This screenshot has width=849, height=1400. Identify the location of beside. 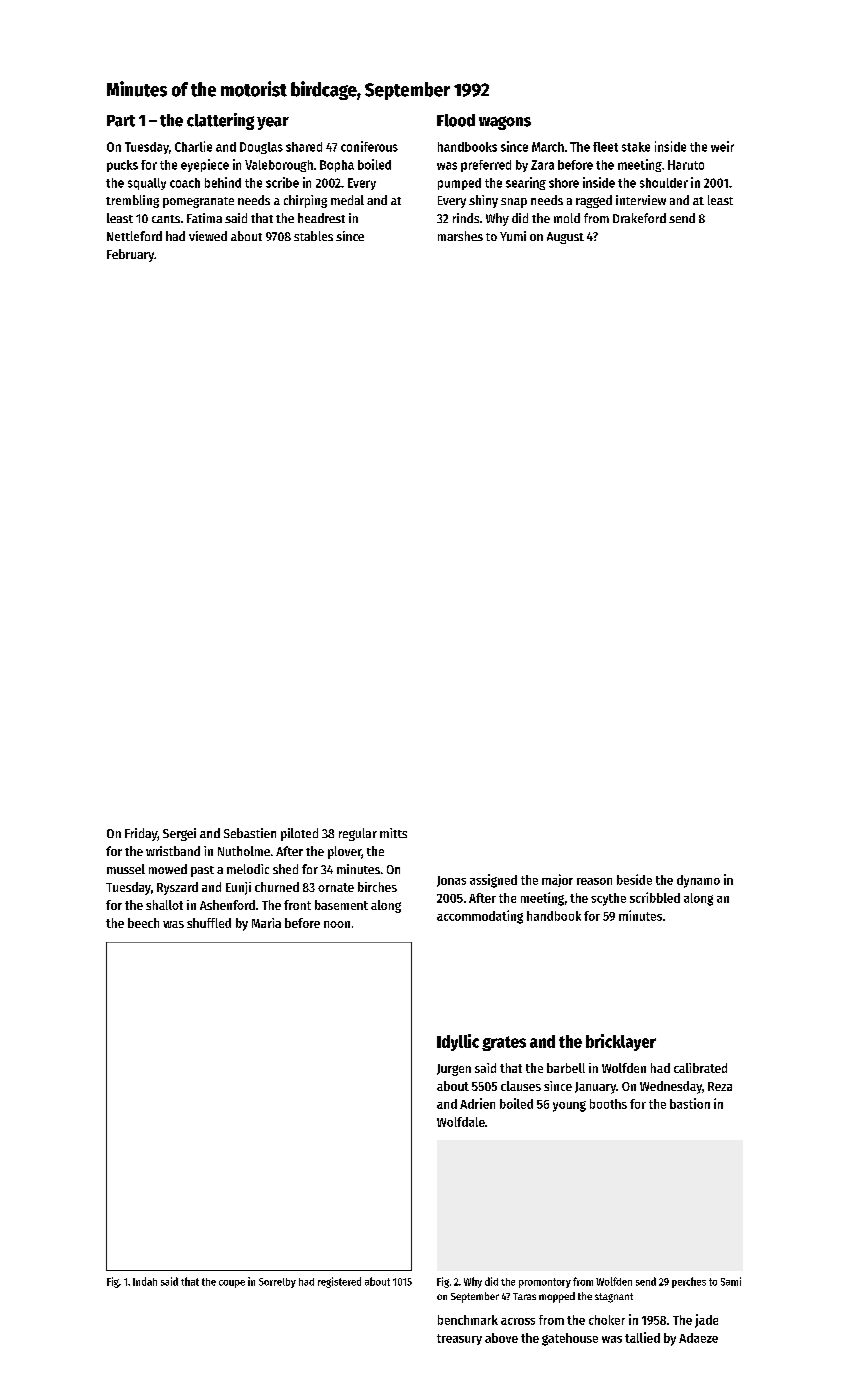
(634, 879).
